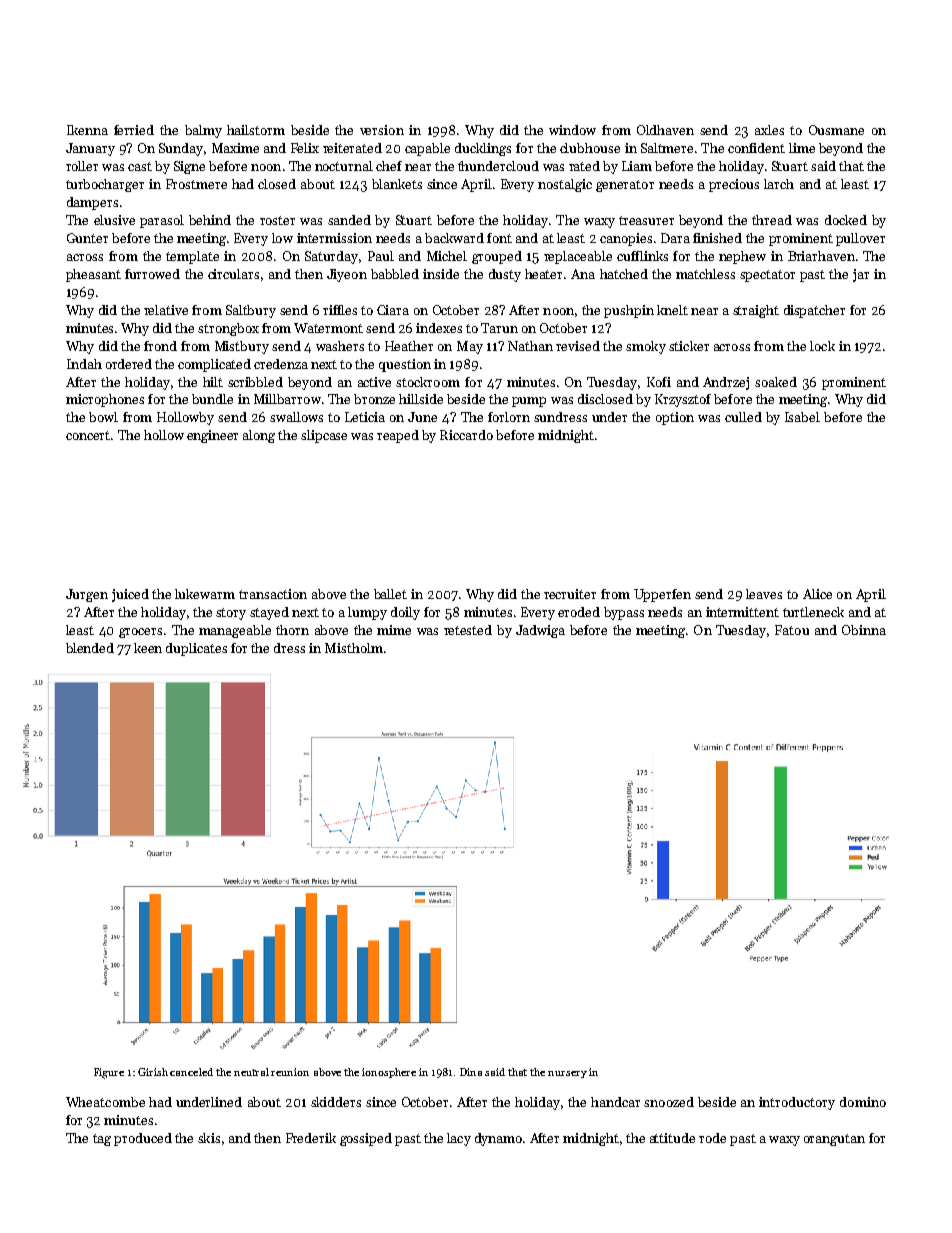 Image resolution: width=952 pixels, height=1233 pixels. Describe the element at coordinates (772, 220) in the screenshot. I see `thread` at that location.
